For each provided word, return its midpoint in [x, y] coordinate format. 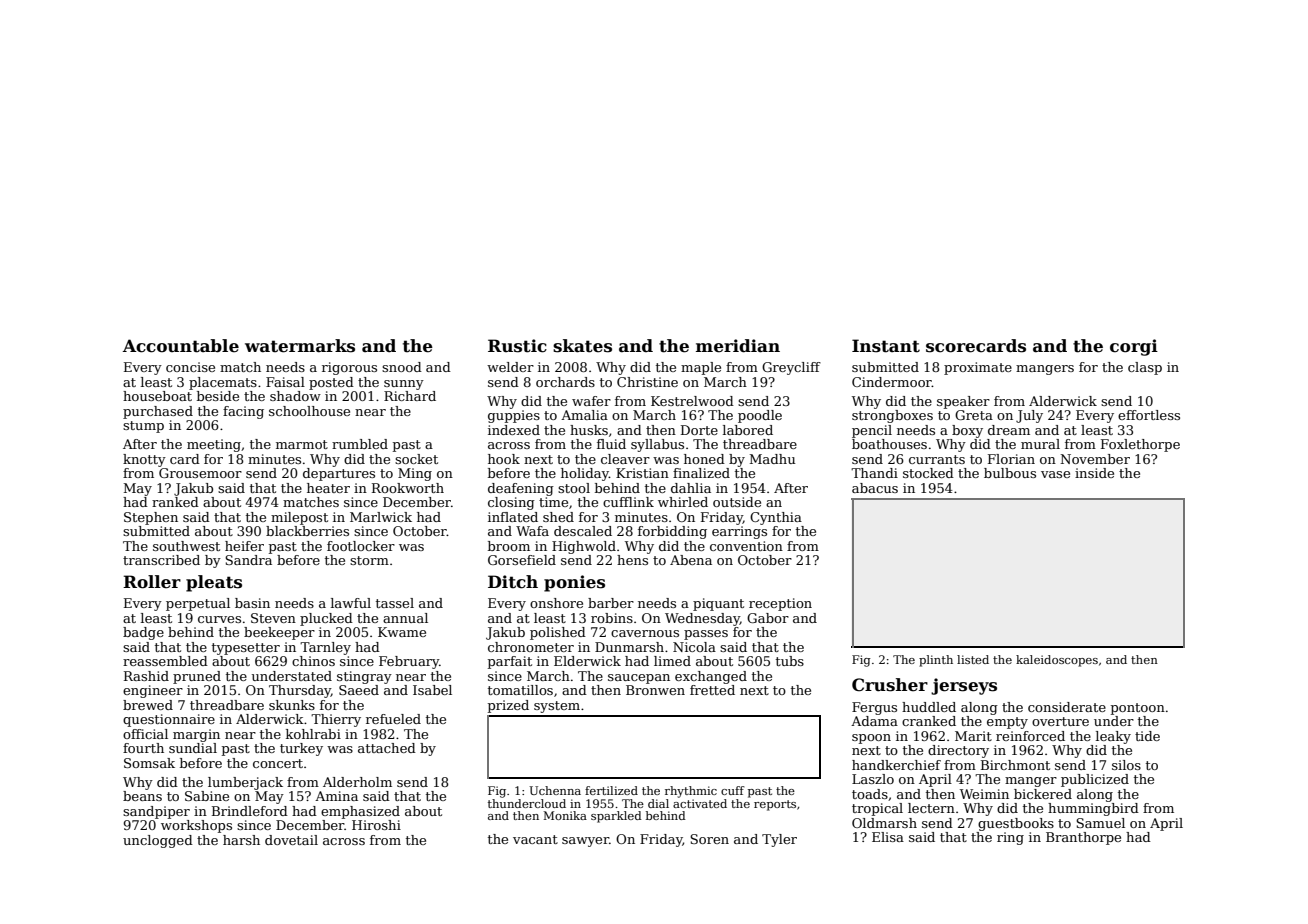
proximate [978, 368]
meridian [738, 346]
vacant [535, 839]
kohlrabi [313, 734]
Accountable [181, 346]
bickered [1043, 794]
